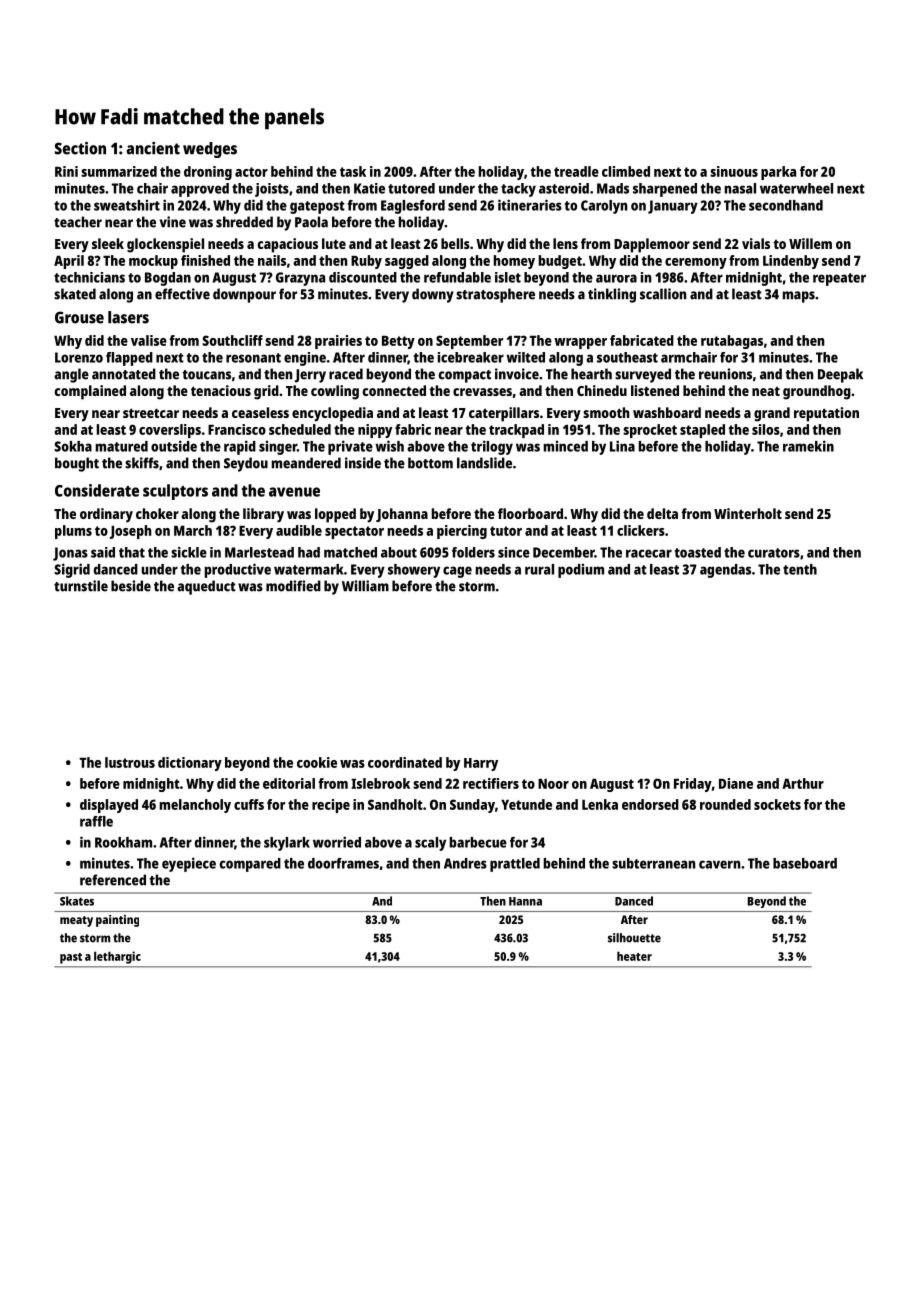 This screenshot has width=924, height=1308. I want to click on Dapplemoor, so click(652, 245).
